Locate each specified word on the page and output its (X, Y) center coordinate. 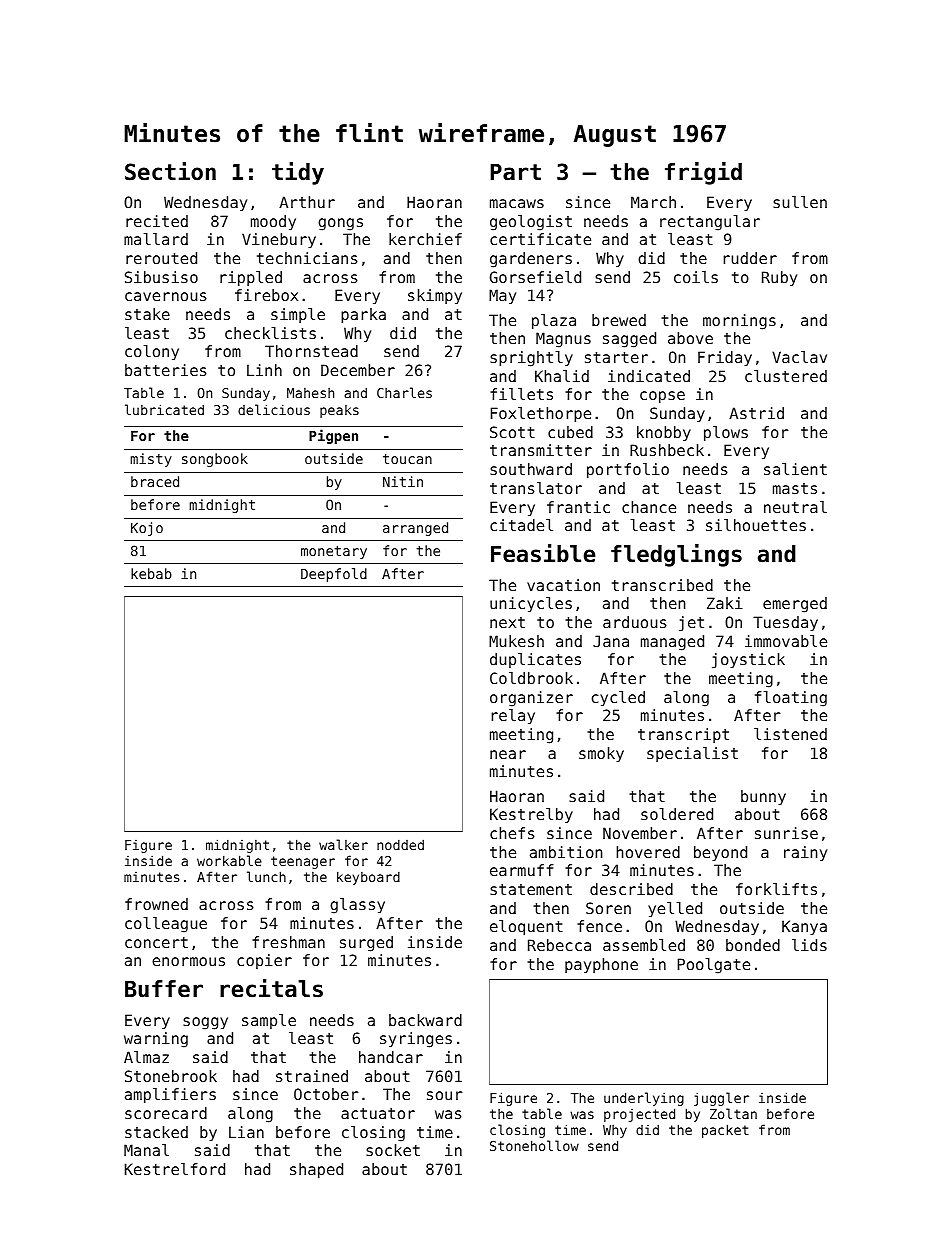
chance (649, 507)
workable (229, 860)
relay (513, 716)
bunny (763, 797)
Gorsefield (535, 277)
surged (366, 944)
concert (156, 942)
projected (639, 1115)
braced (155, 481)
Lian (246, 1132)
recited (157, 221)
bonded (753, 945)
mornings (739, 322)
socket (393, 1150)
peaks (339, 411)
